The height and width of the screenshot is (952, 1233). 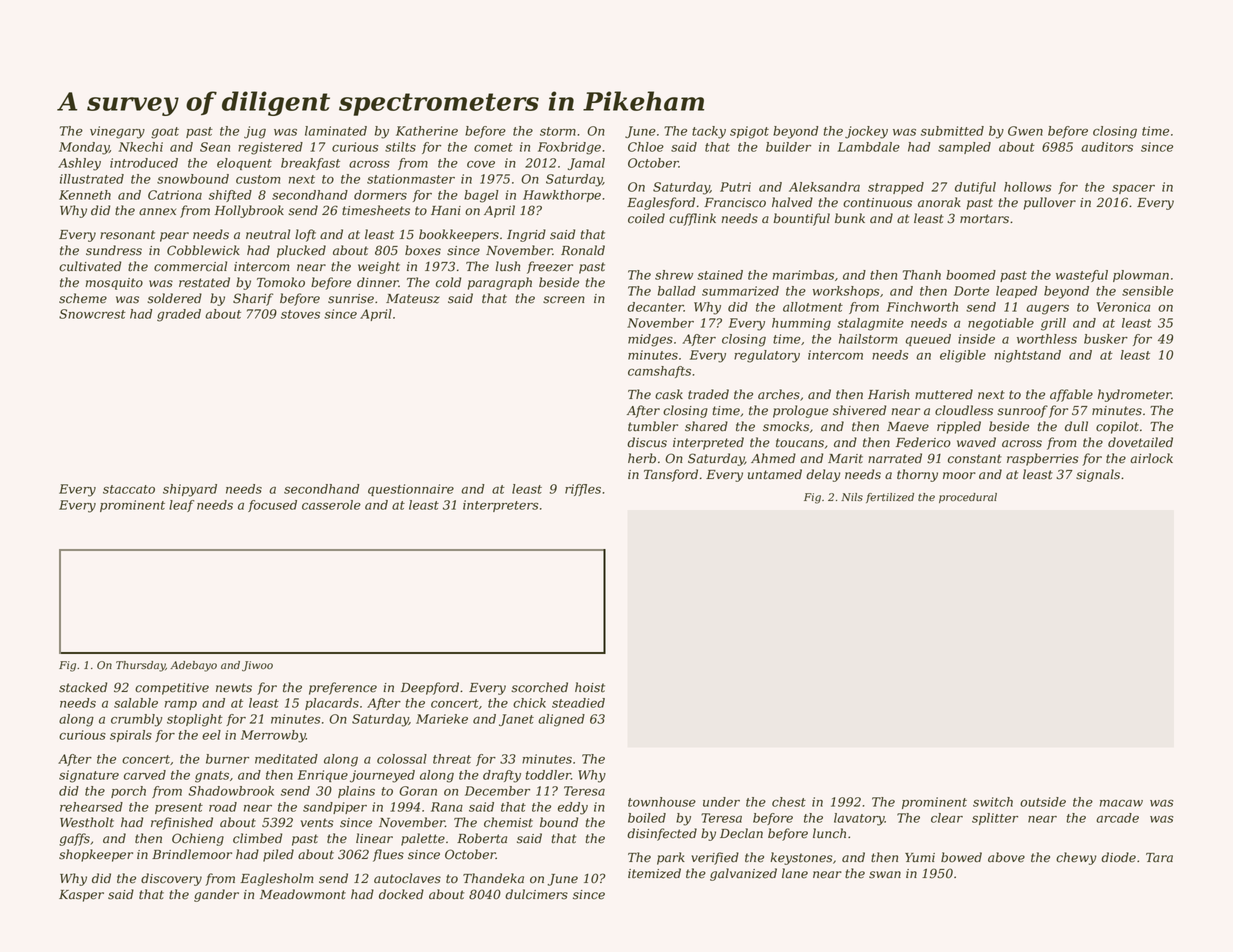 What do you see at coordinates (190, 490) in the screenshot?
I see `shipyard` at bounding box center [190, 490].
